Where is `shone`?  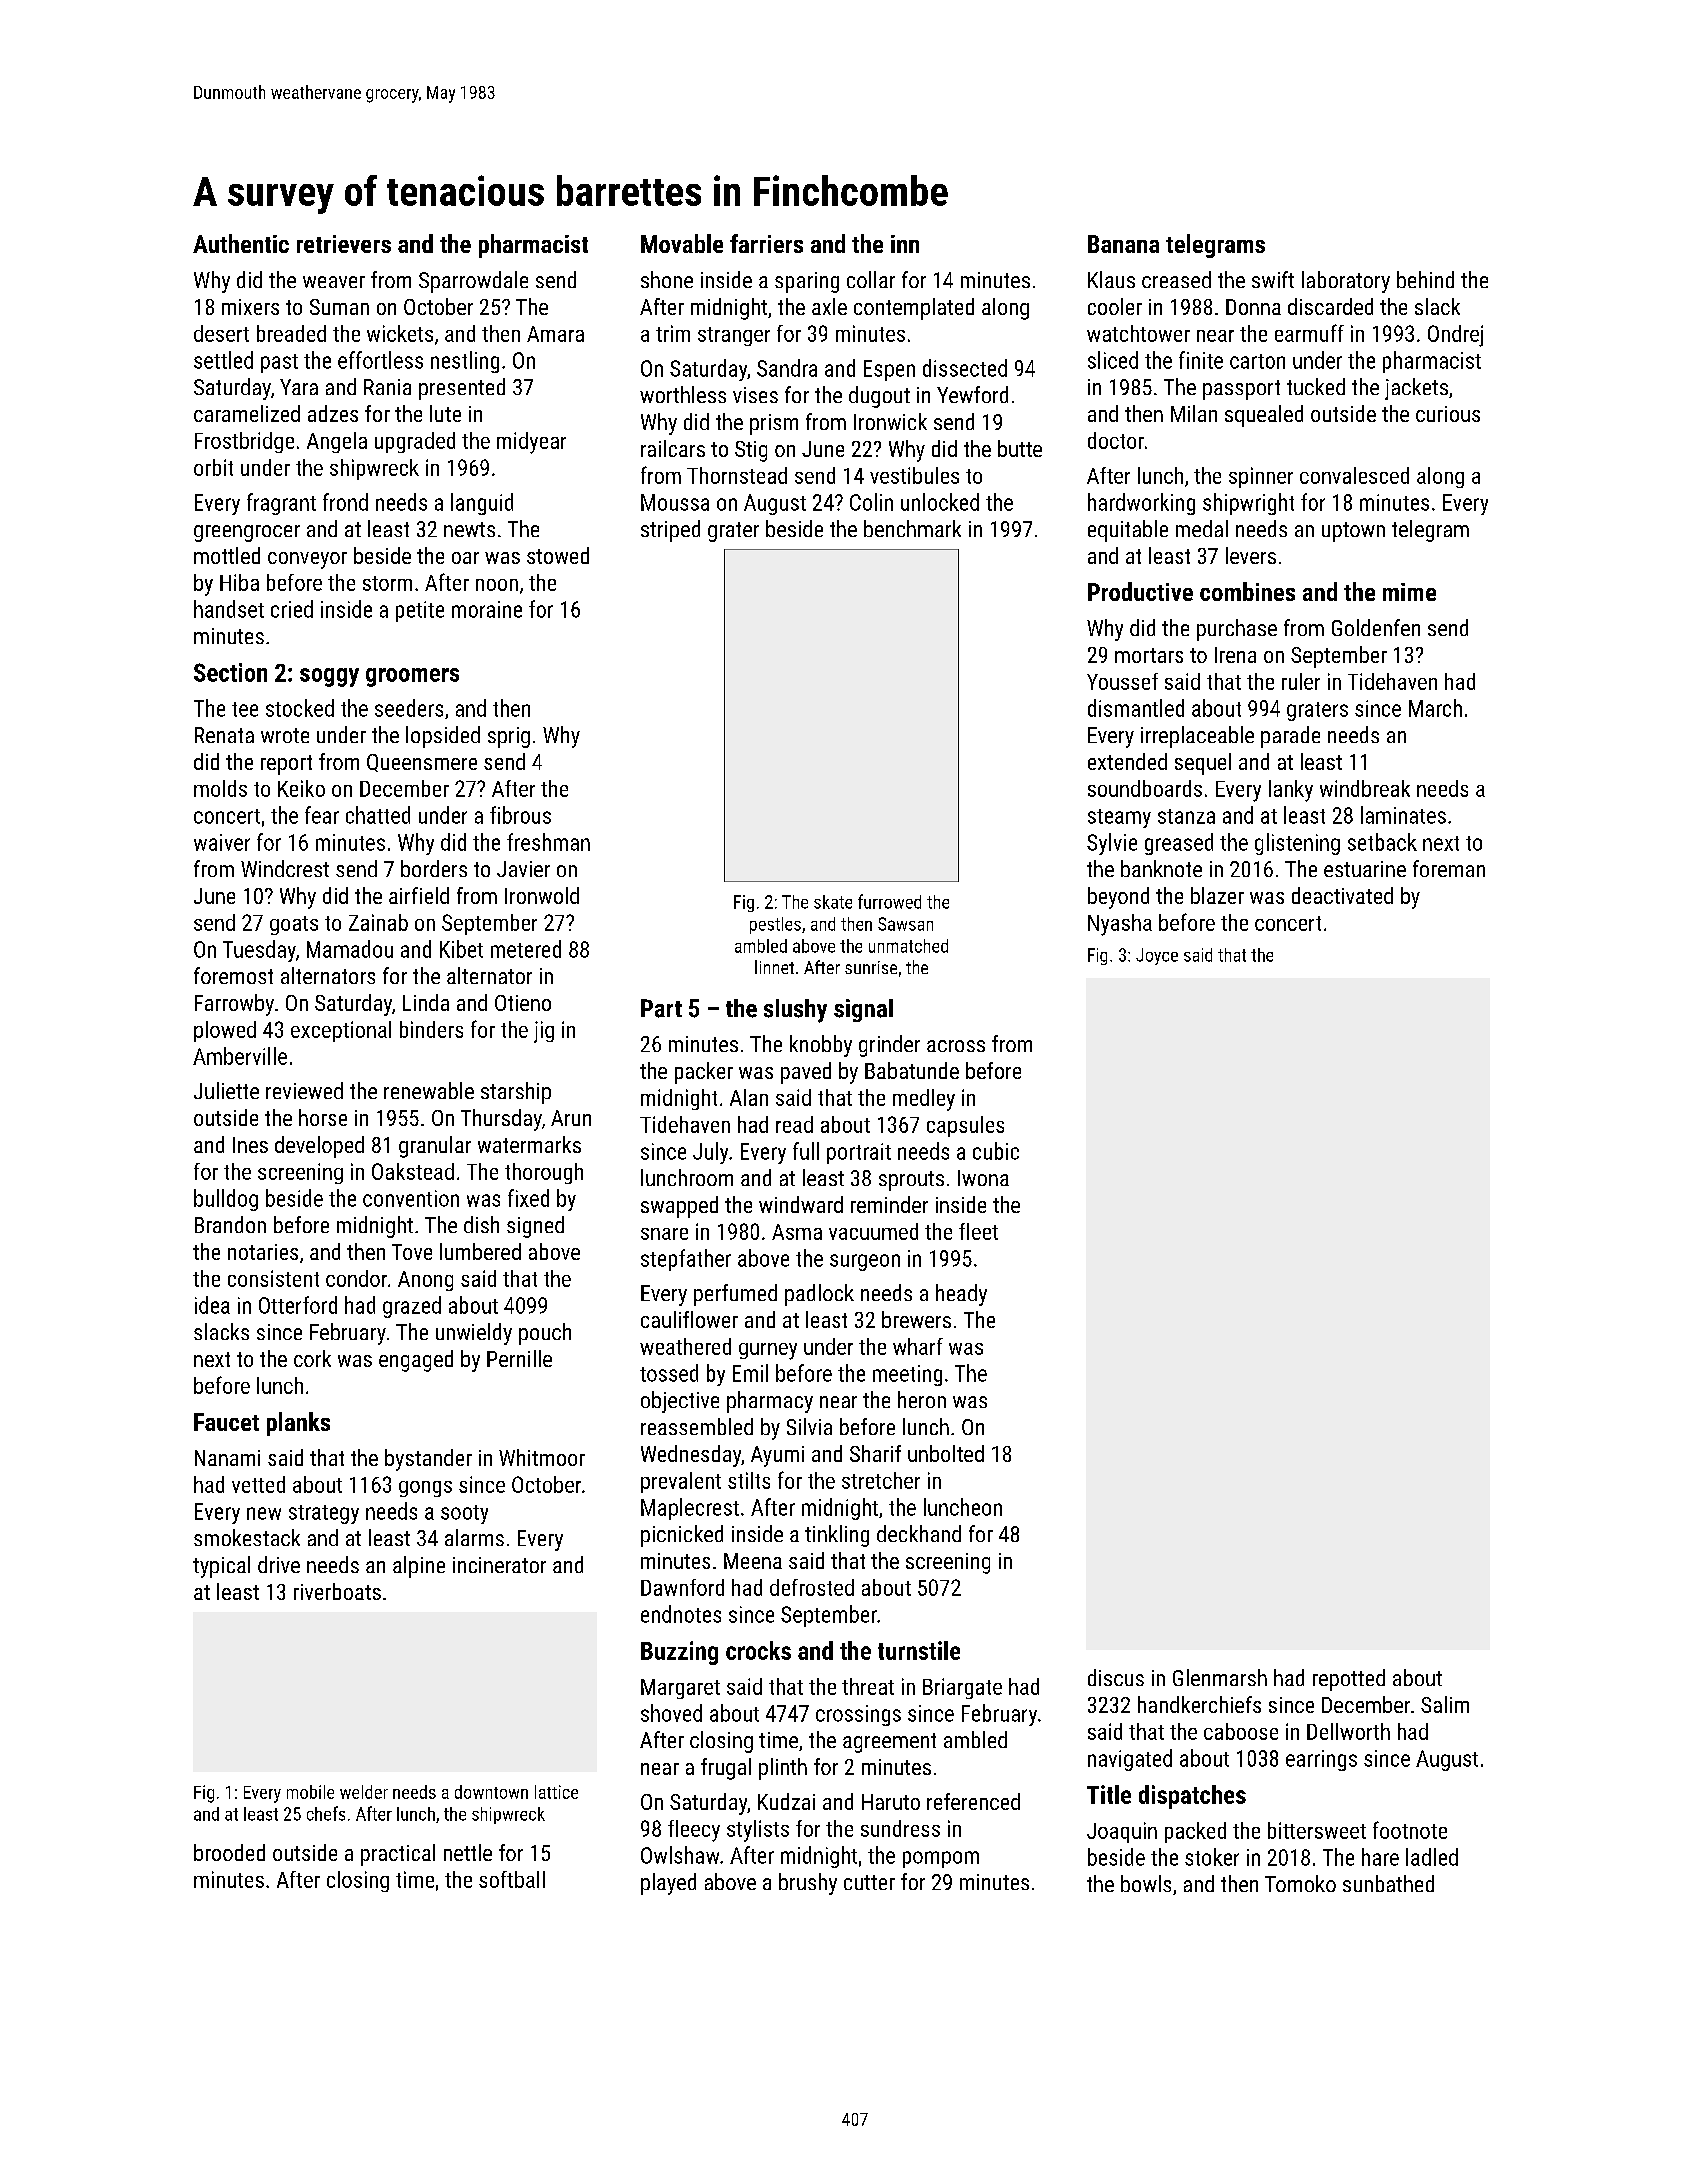 shone is located at coordinates (667, 279).
